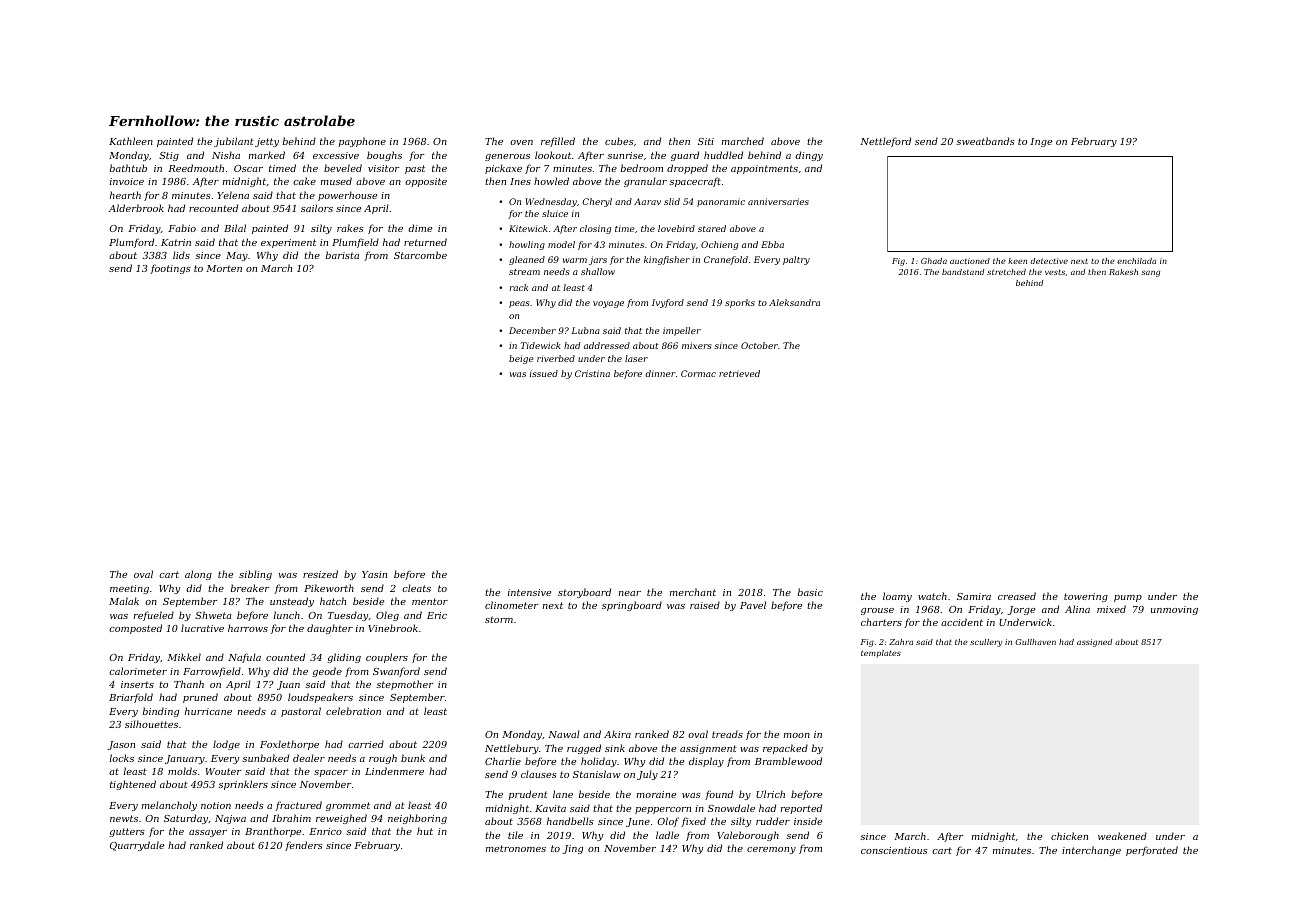  What do you see at coordinates (255, 575) in the document?
I see `sibling` at bounding box center [255, 575].
